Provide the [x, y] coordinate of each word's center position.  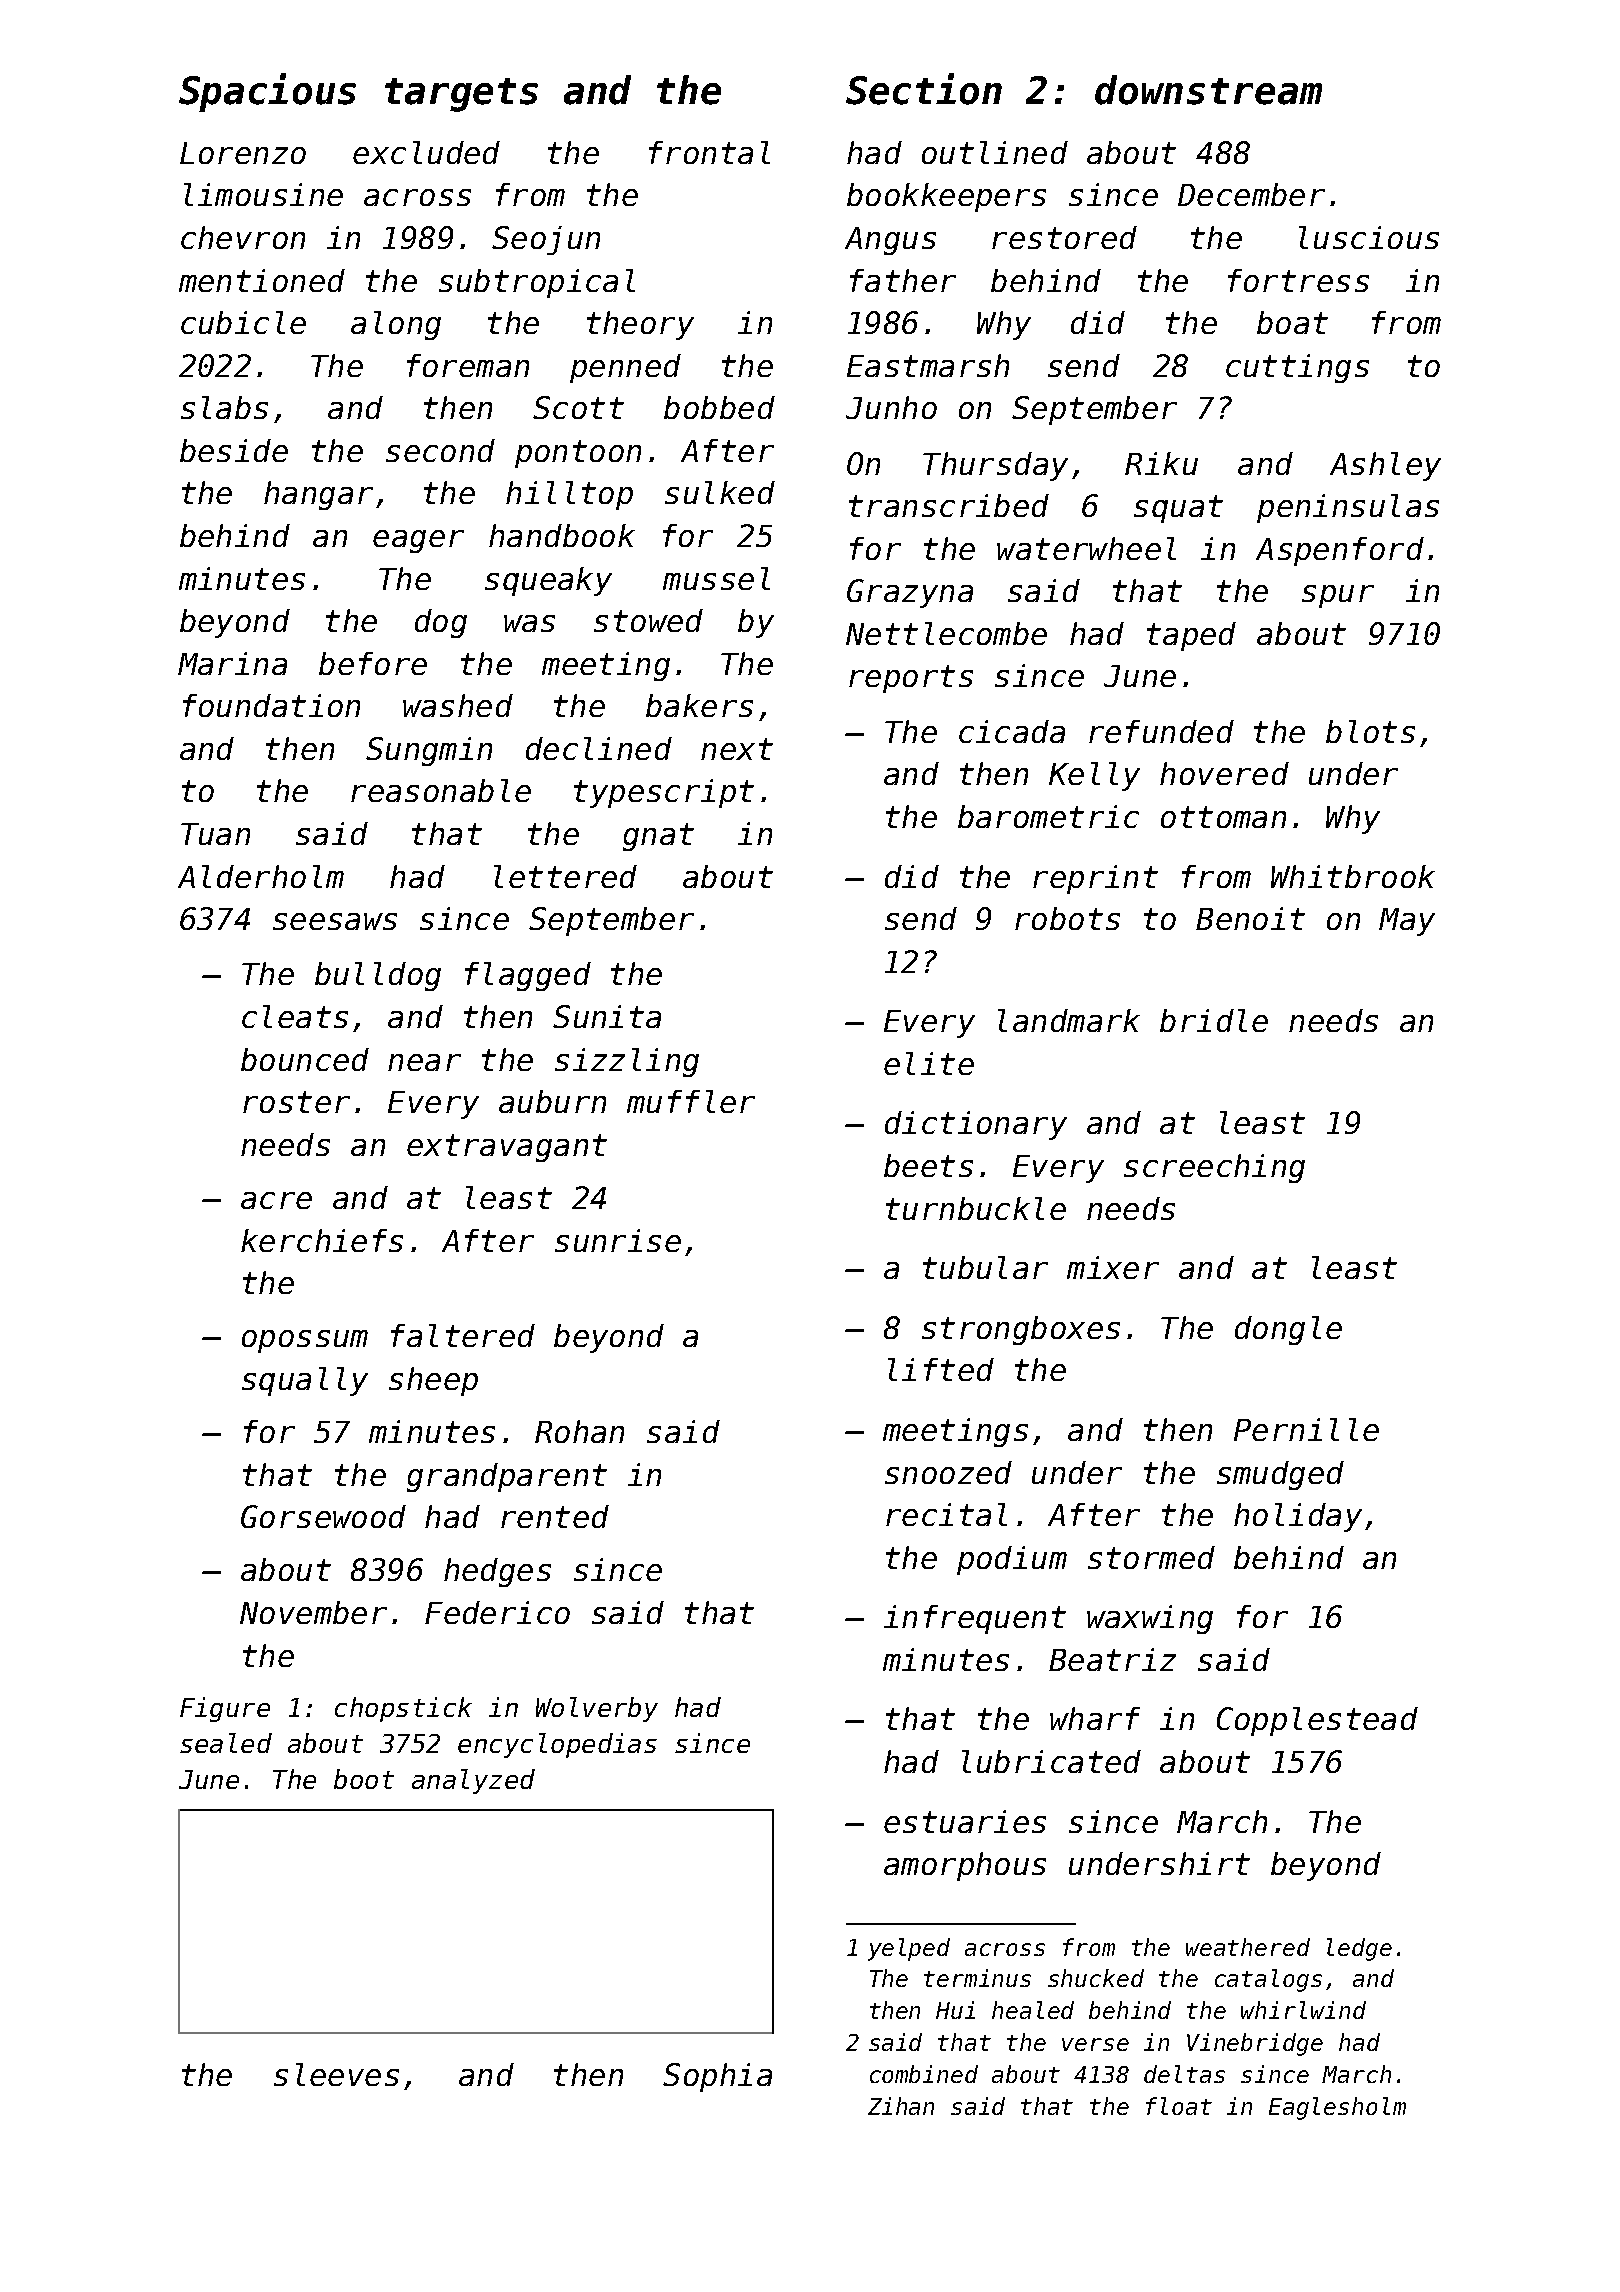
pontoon [578, 454]
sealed [226, 1743]
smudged [1280, 1475]
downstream [1208, 90]
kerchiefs [322, 1240]
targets [461, 95]
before [373, 663]
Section [924, 89]
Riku [1161, 463]
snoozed [948, 1472]
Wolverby [597, 1709]
